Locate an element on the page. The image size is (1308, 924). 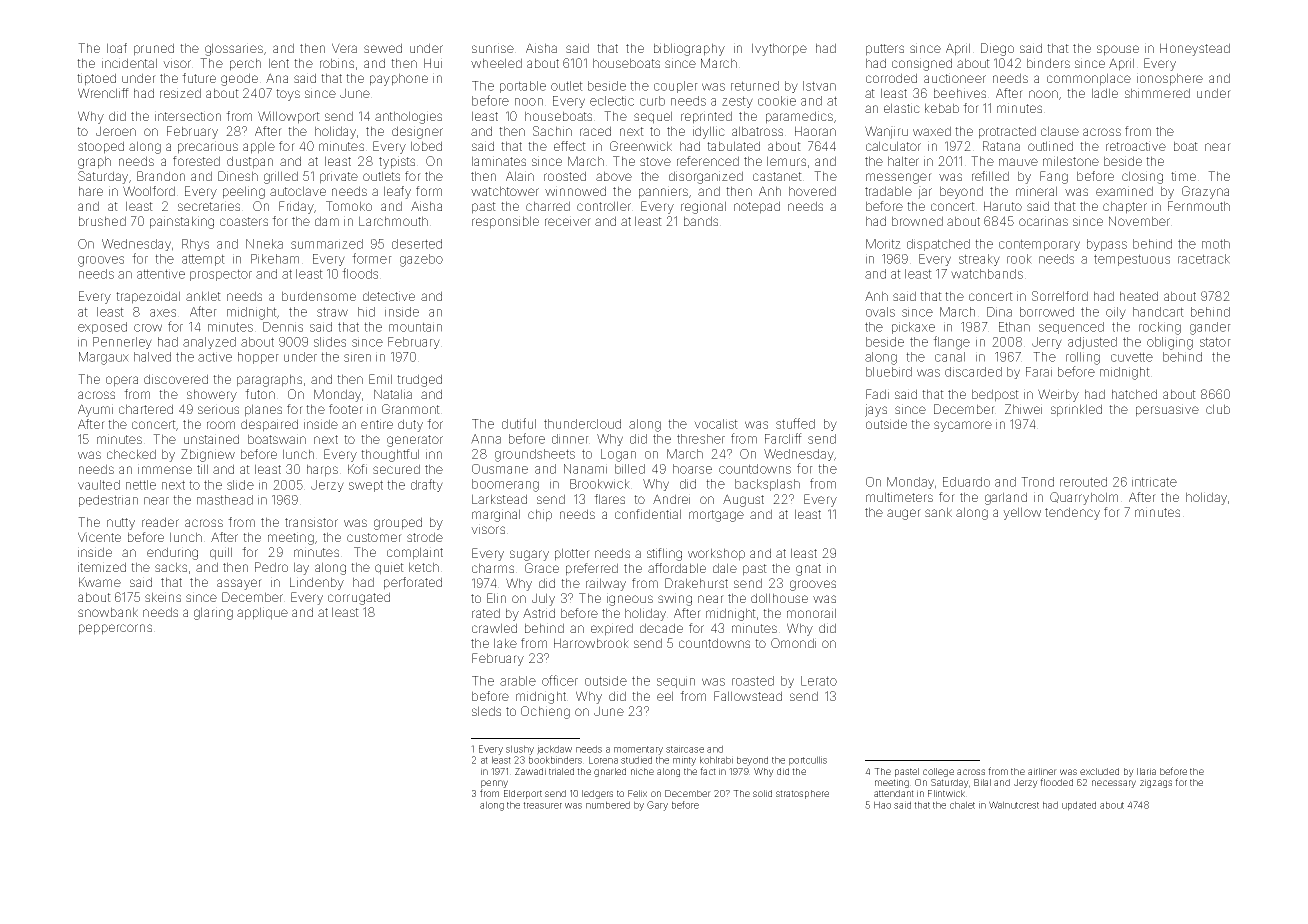
Wrencliff is located at coordinates (103, 93).
